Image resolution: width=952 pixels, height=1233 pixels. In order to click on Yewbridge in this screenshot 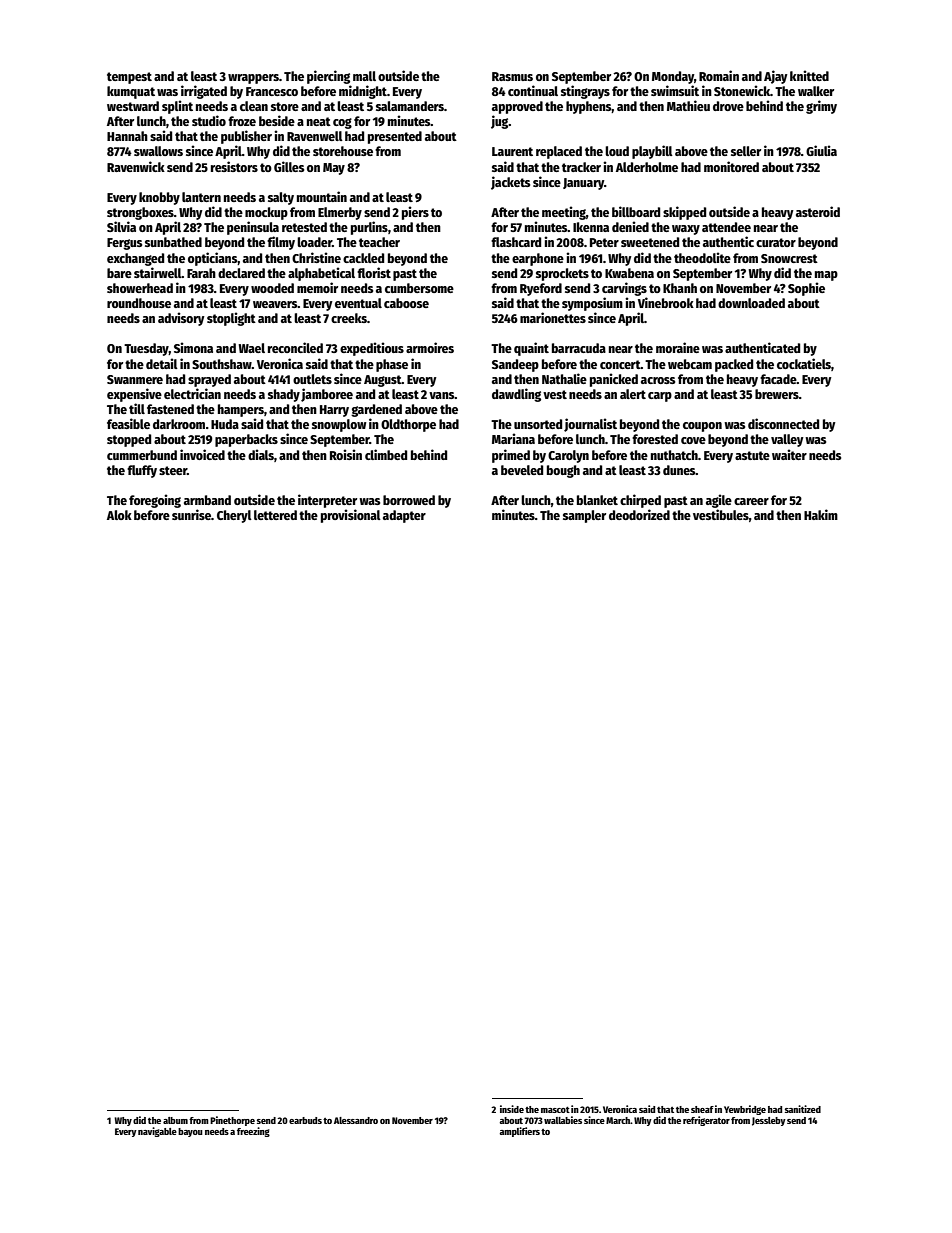, I will do `click(745, 1110)`.
